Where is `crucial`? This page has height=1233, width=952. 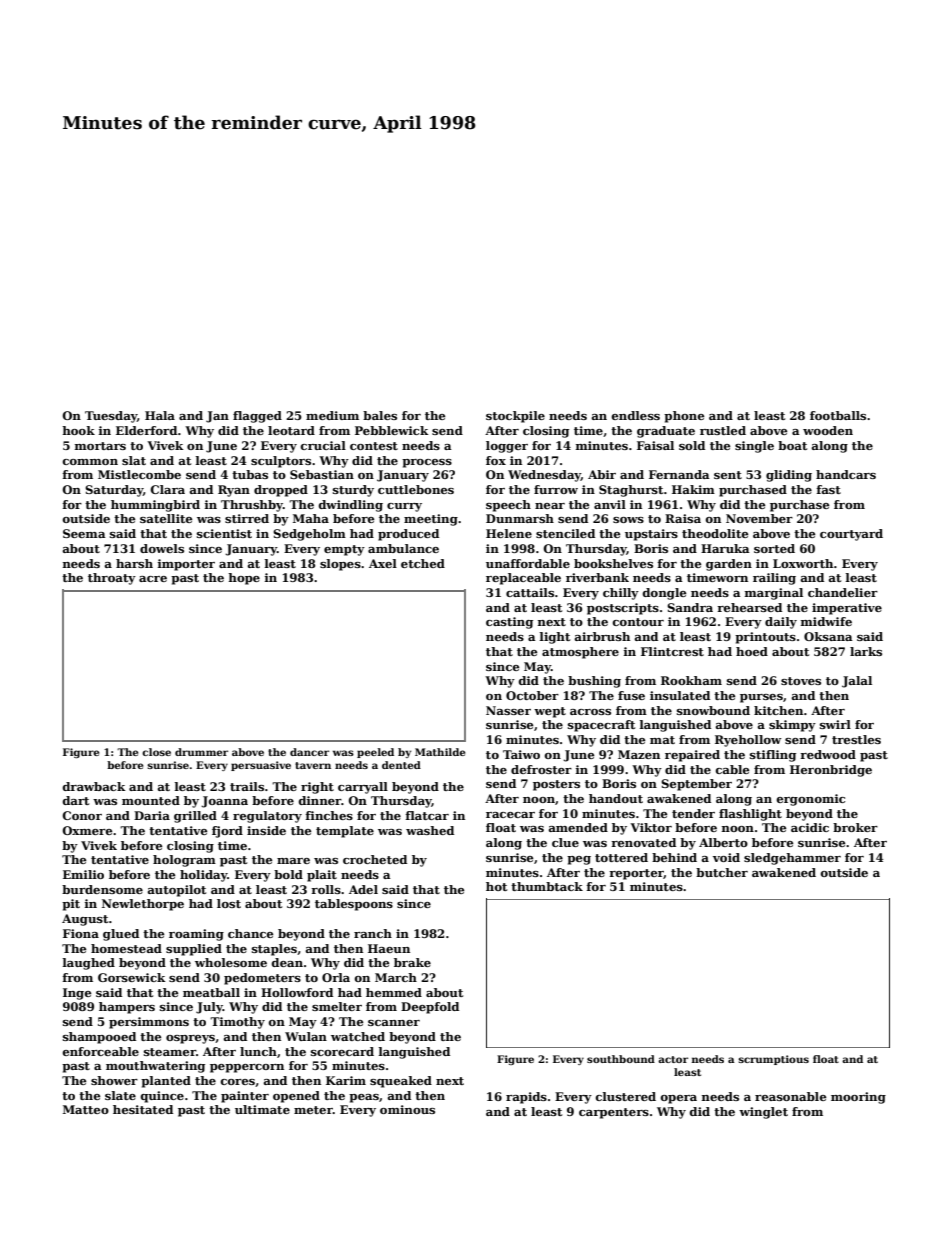
crucial is located at coordinates (323, 445).
